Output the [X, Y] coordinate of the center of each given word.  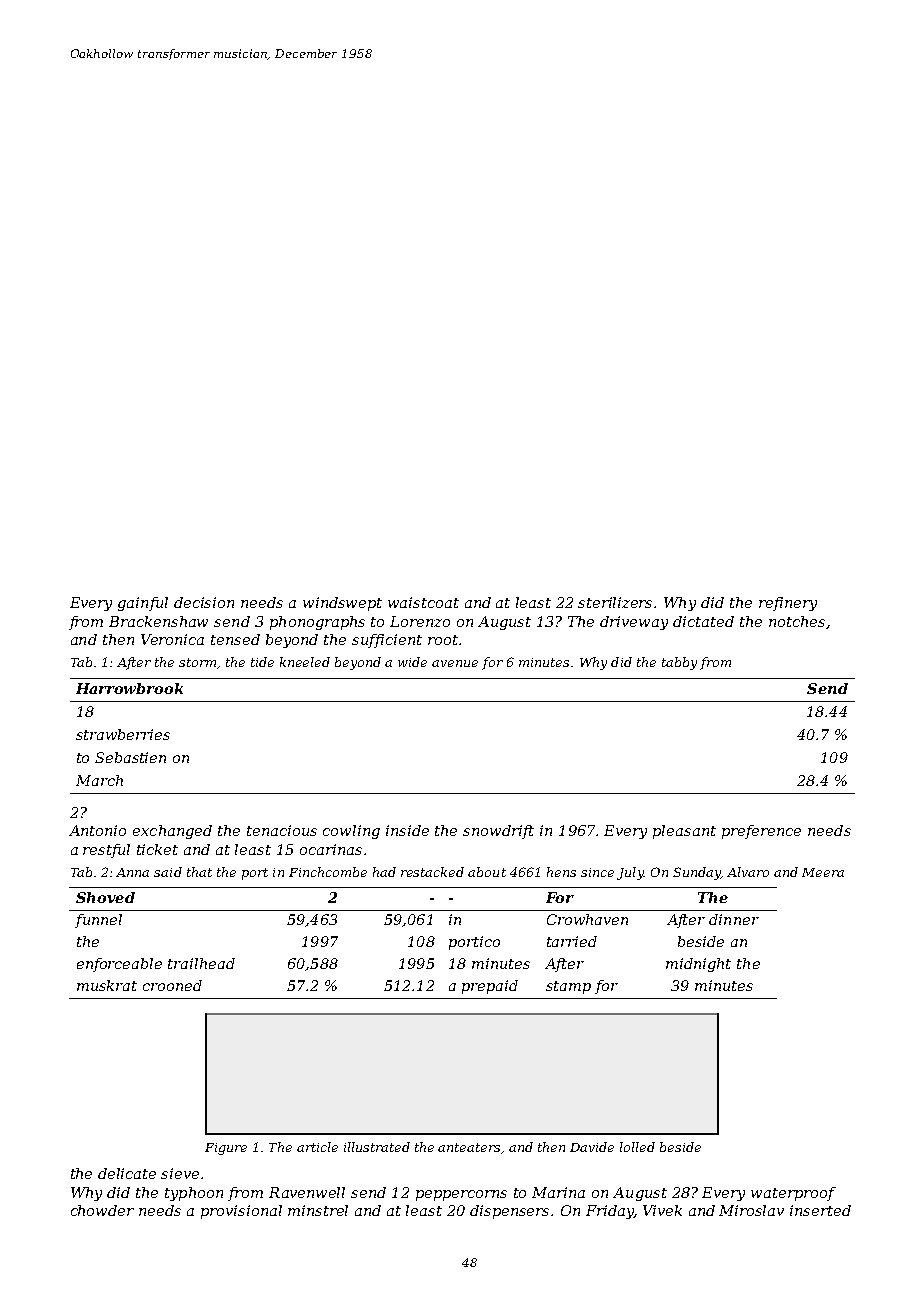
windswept [342, 604]
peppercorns [461, 1195]
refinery [788, 604]
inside [407, 830]
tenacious [282, 830]
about [487, 872]
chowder [102, 1210]
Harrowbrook [129, 688]
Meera [823, 872]
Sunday [697, 873]
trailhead [201, 963]
